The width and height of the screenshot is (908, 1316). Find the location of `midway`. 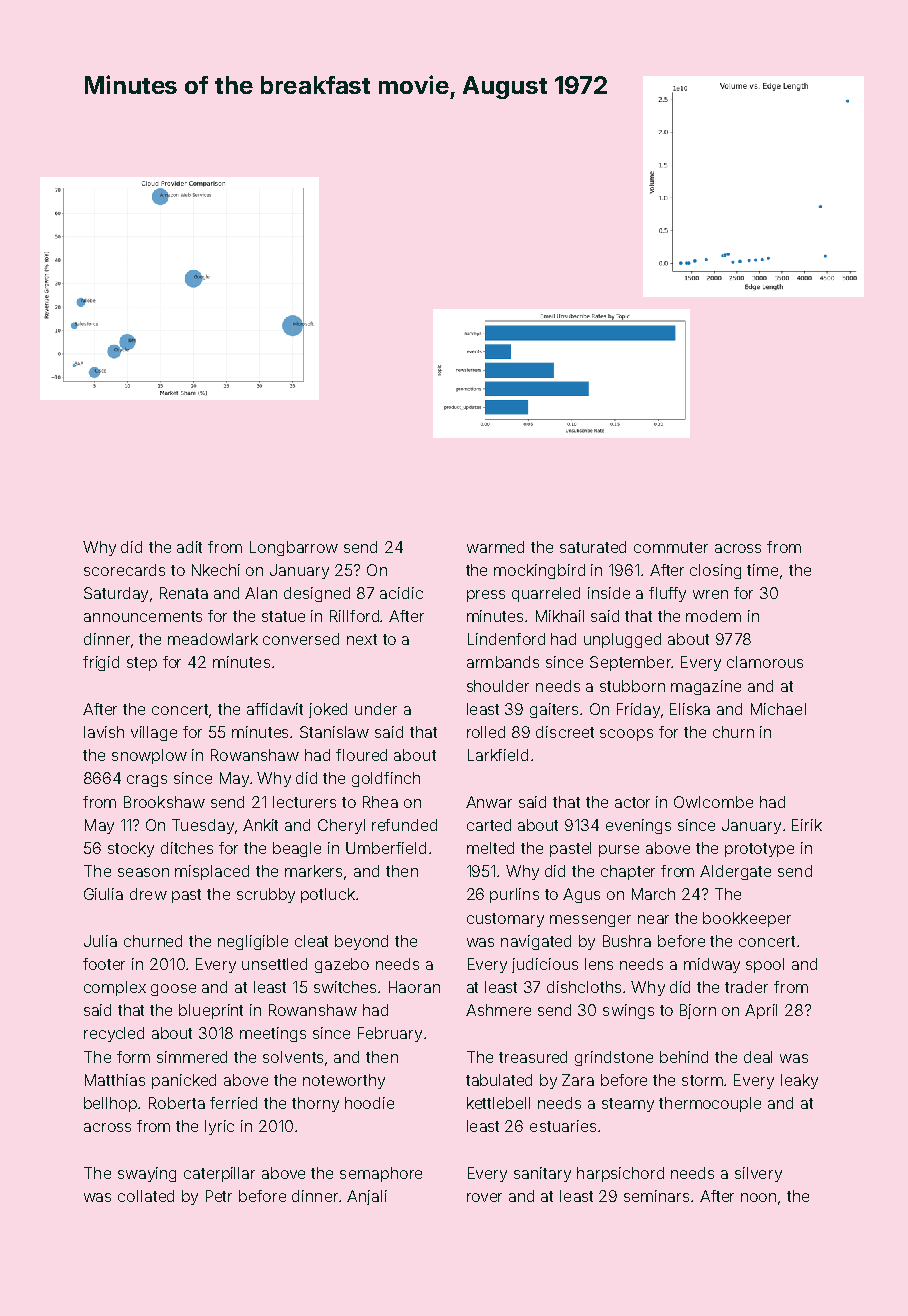

midway is located at coordinates (712, 965).
